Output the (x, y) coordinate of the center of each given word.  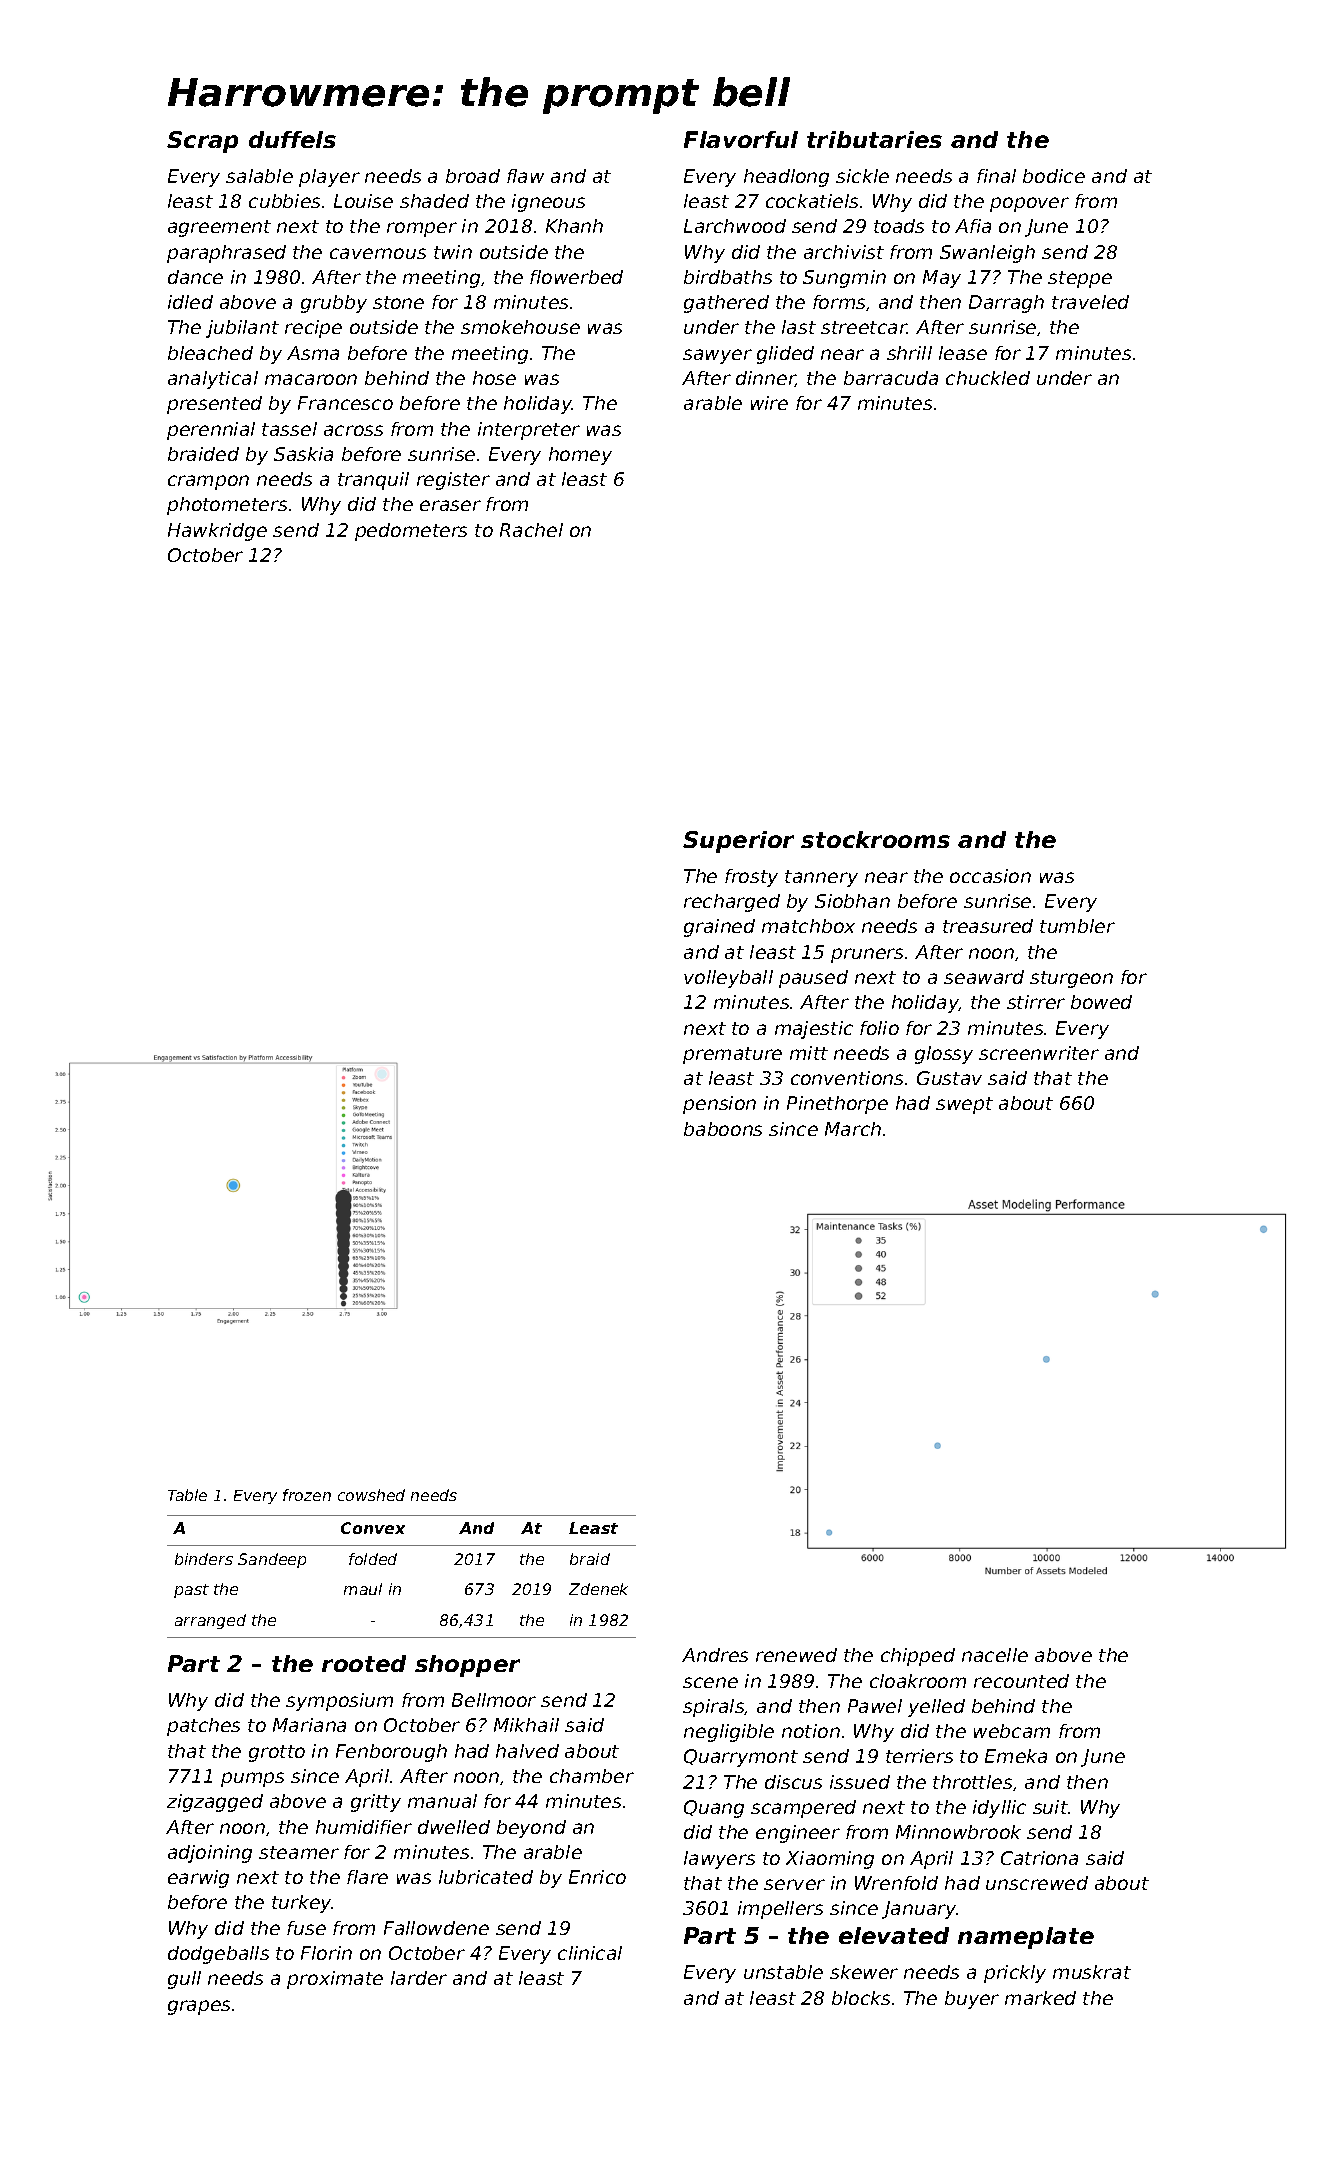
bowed (1101, 1002)
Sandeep (272, 1560)
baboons (723, 1129)
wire (769, 403)
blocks (861, 1998)
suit (1050, 1807)
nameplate (1026, 1938)
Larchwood (735, 226)
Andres (715, 1655)
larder (419, 1978)
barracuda (891, 378)
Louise (363, 201)
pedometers (411, 532)
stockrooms (875, 839)
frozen (307, 1495)
